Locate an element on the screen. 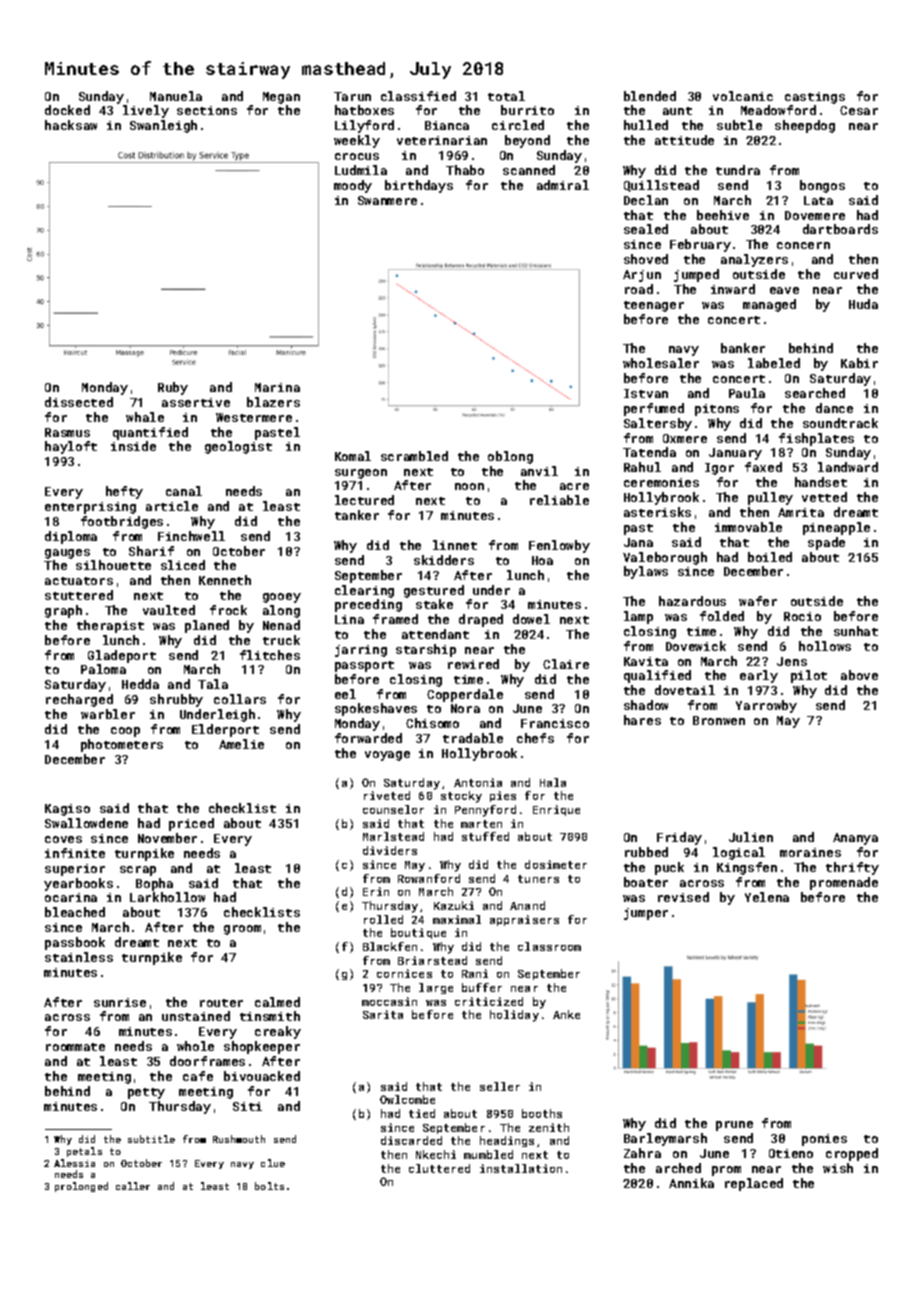 The height and width of the screenshot is (1308, 924). Cesar is located at coordinates (859, 110).
